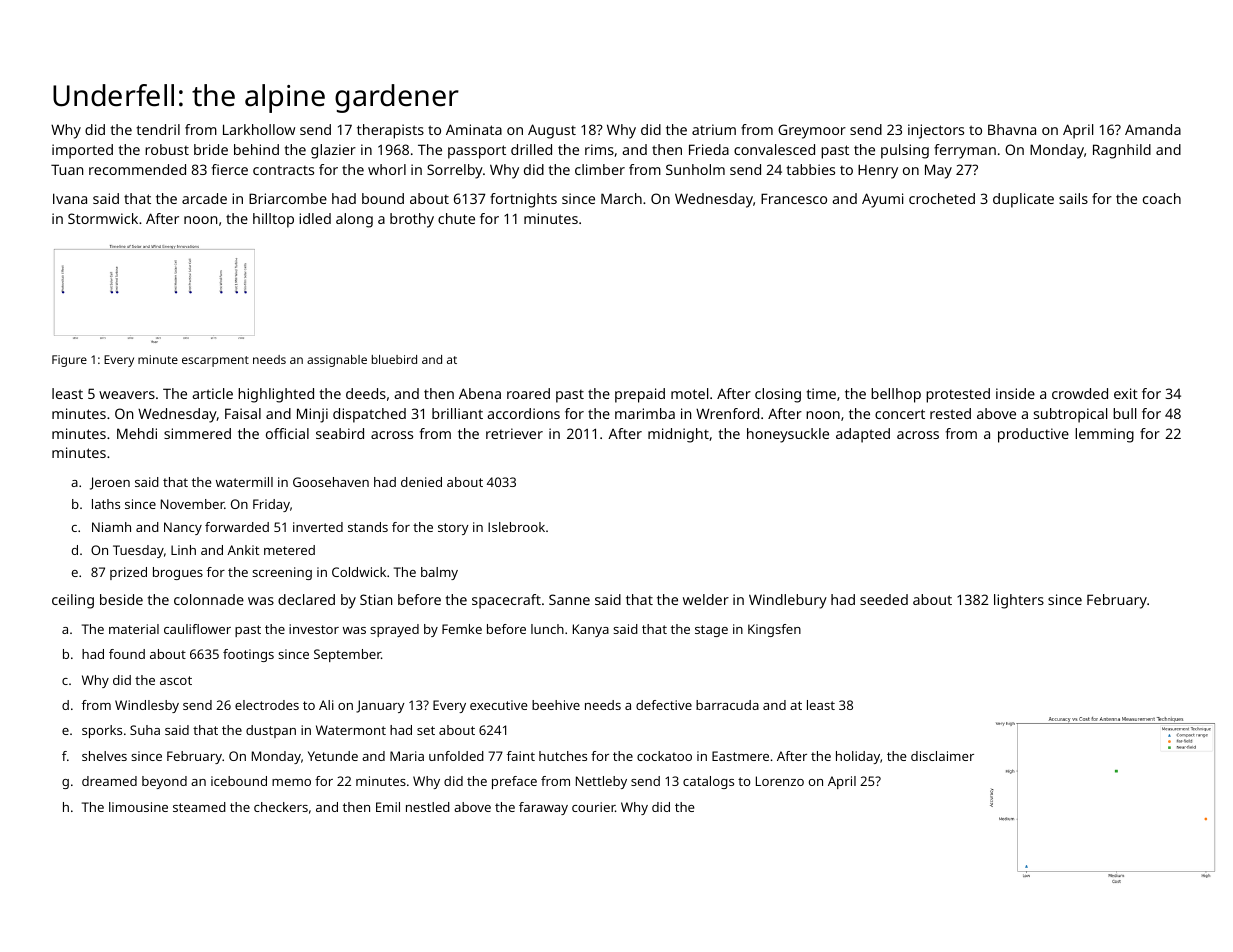 This image has width=1233, height=952. What do you see at coordinates (965, 151) in the image?
I see `ferryman` at bounding box center [965, 151].
